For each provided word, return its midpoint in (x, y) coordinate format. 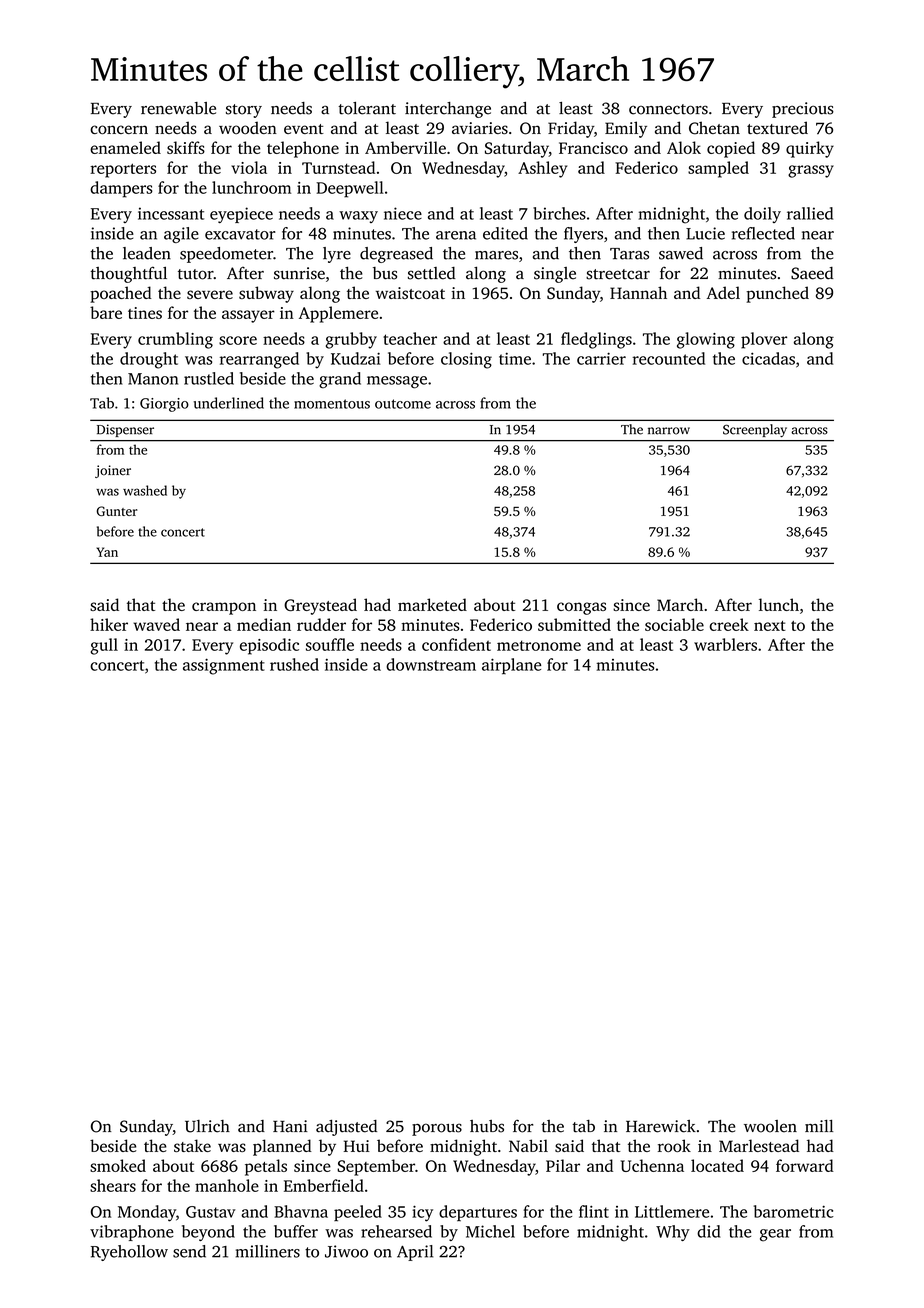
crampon (224, 608)
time (515, 358)
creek (729, 624)
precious (803, 110)
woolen (770, 1126)
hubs (487, 1126)
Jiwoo (346, 1251)
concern (119, 129)
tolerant (367, 108)
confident (456, 644)
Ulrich (207, 1126)
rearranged (259, 360)
